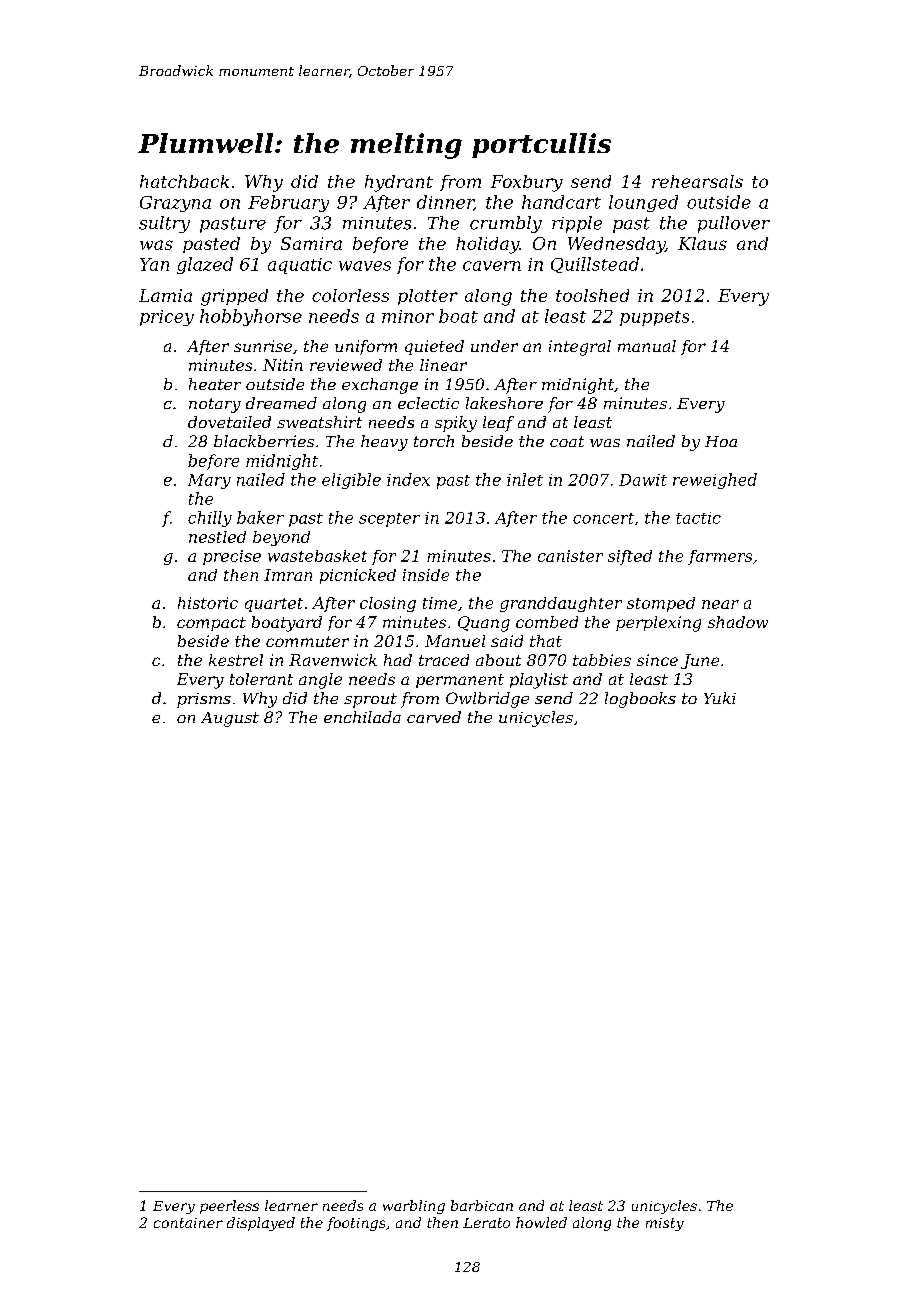 This screenshot has width=908, height=1316. What do you see at coordinates (445, 203) in the screenshot?
I see `dinner` at bounding box center [445, 203].
